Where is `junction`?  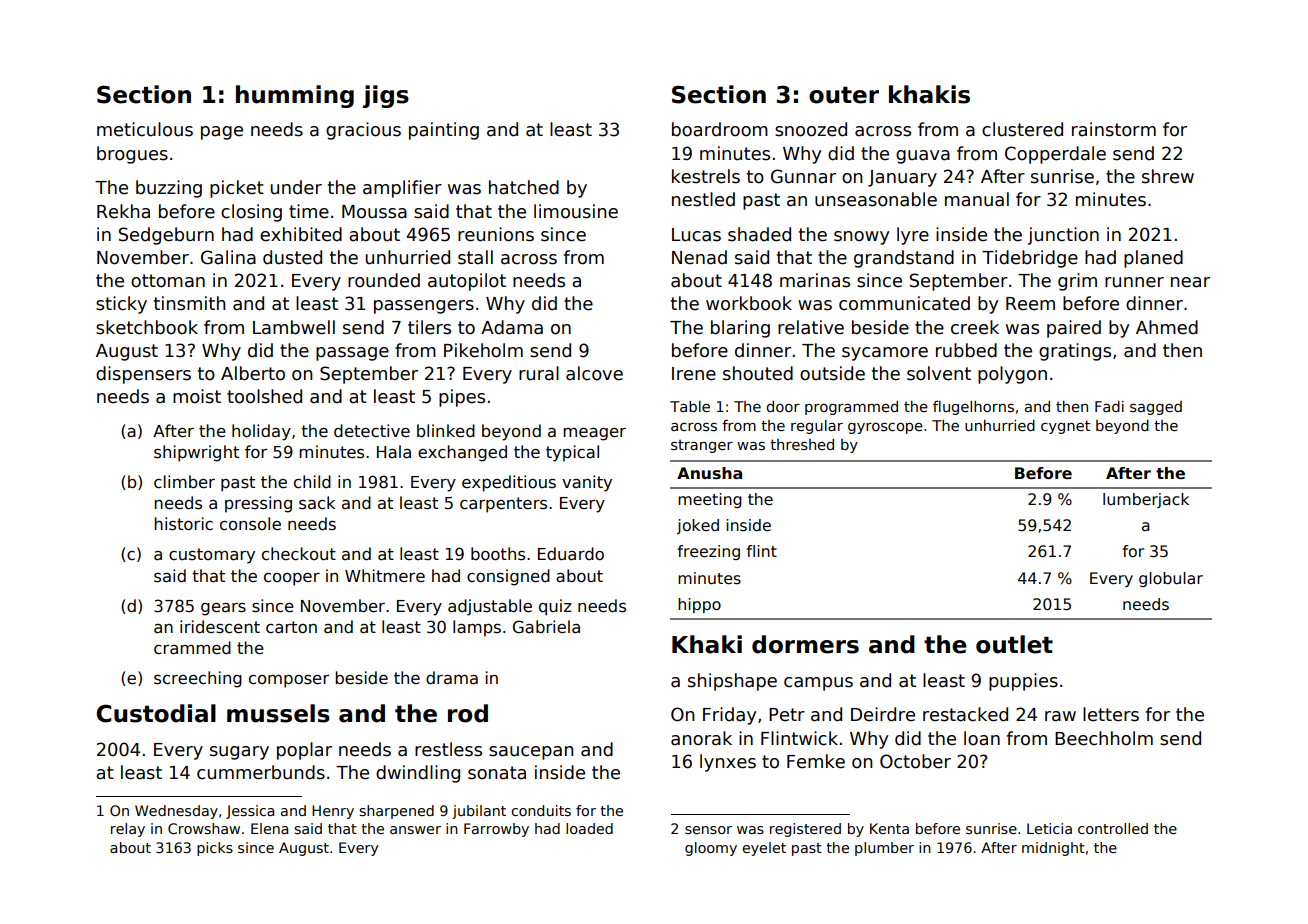
junction is located at coordinates (1063, 236).
